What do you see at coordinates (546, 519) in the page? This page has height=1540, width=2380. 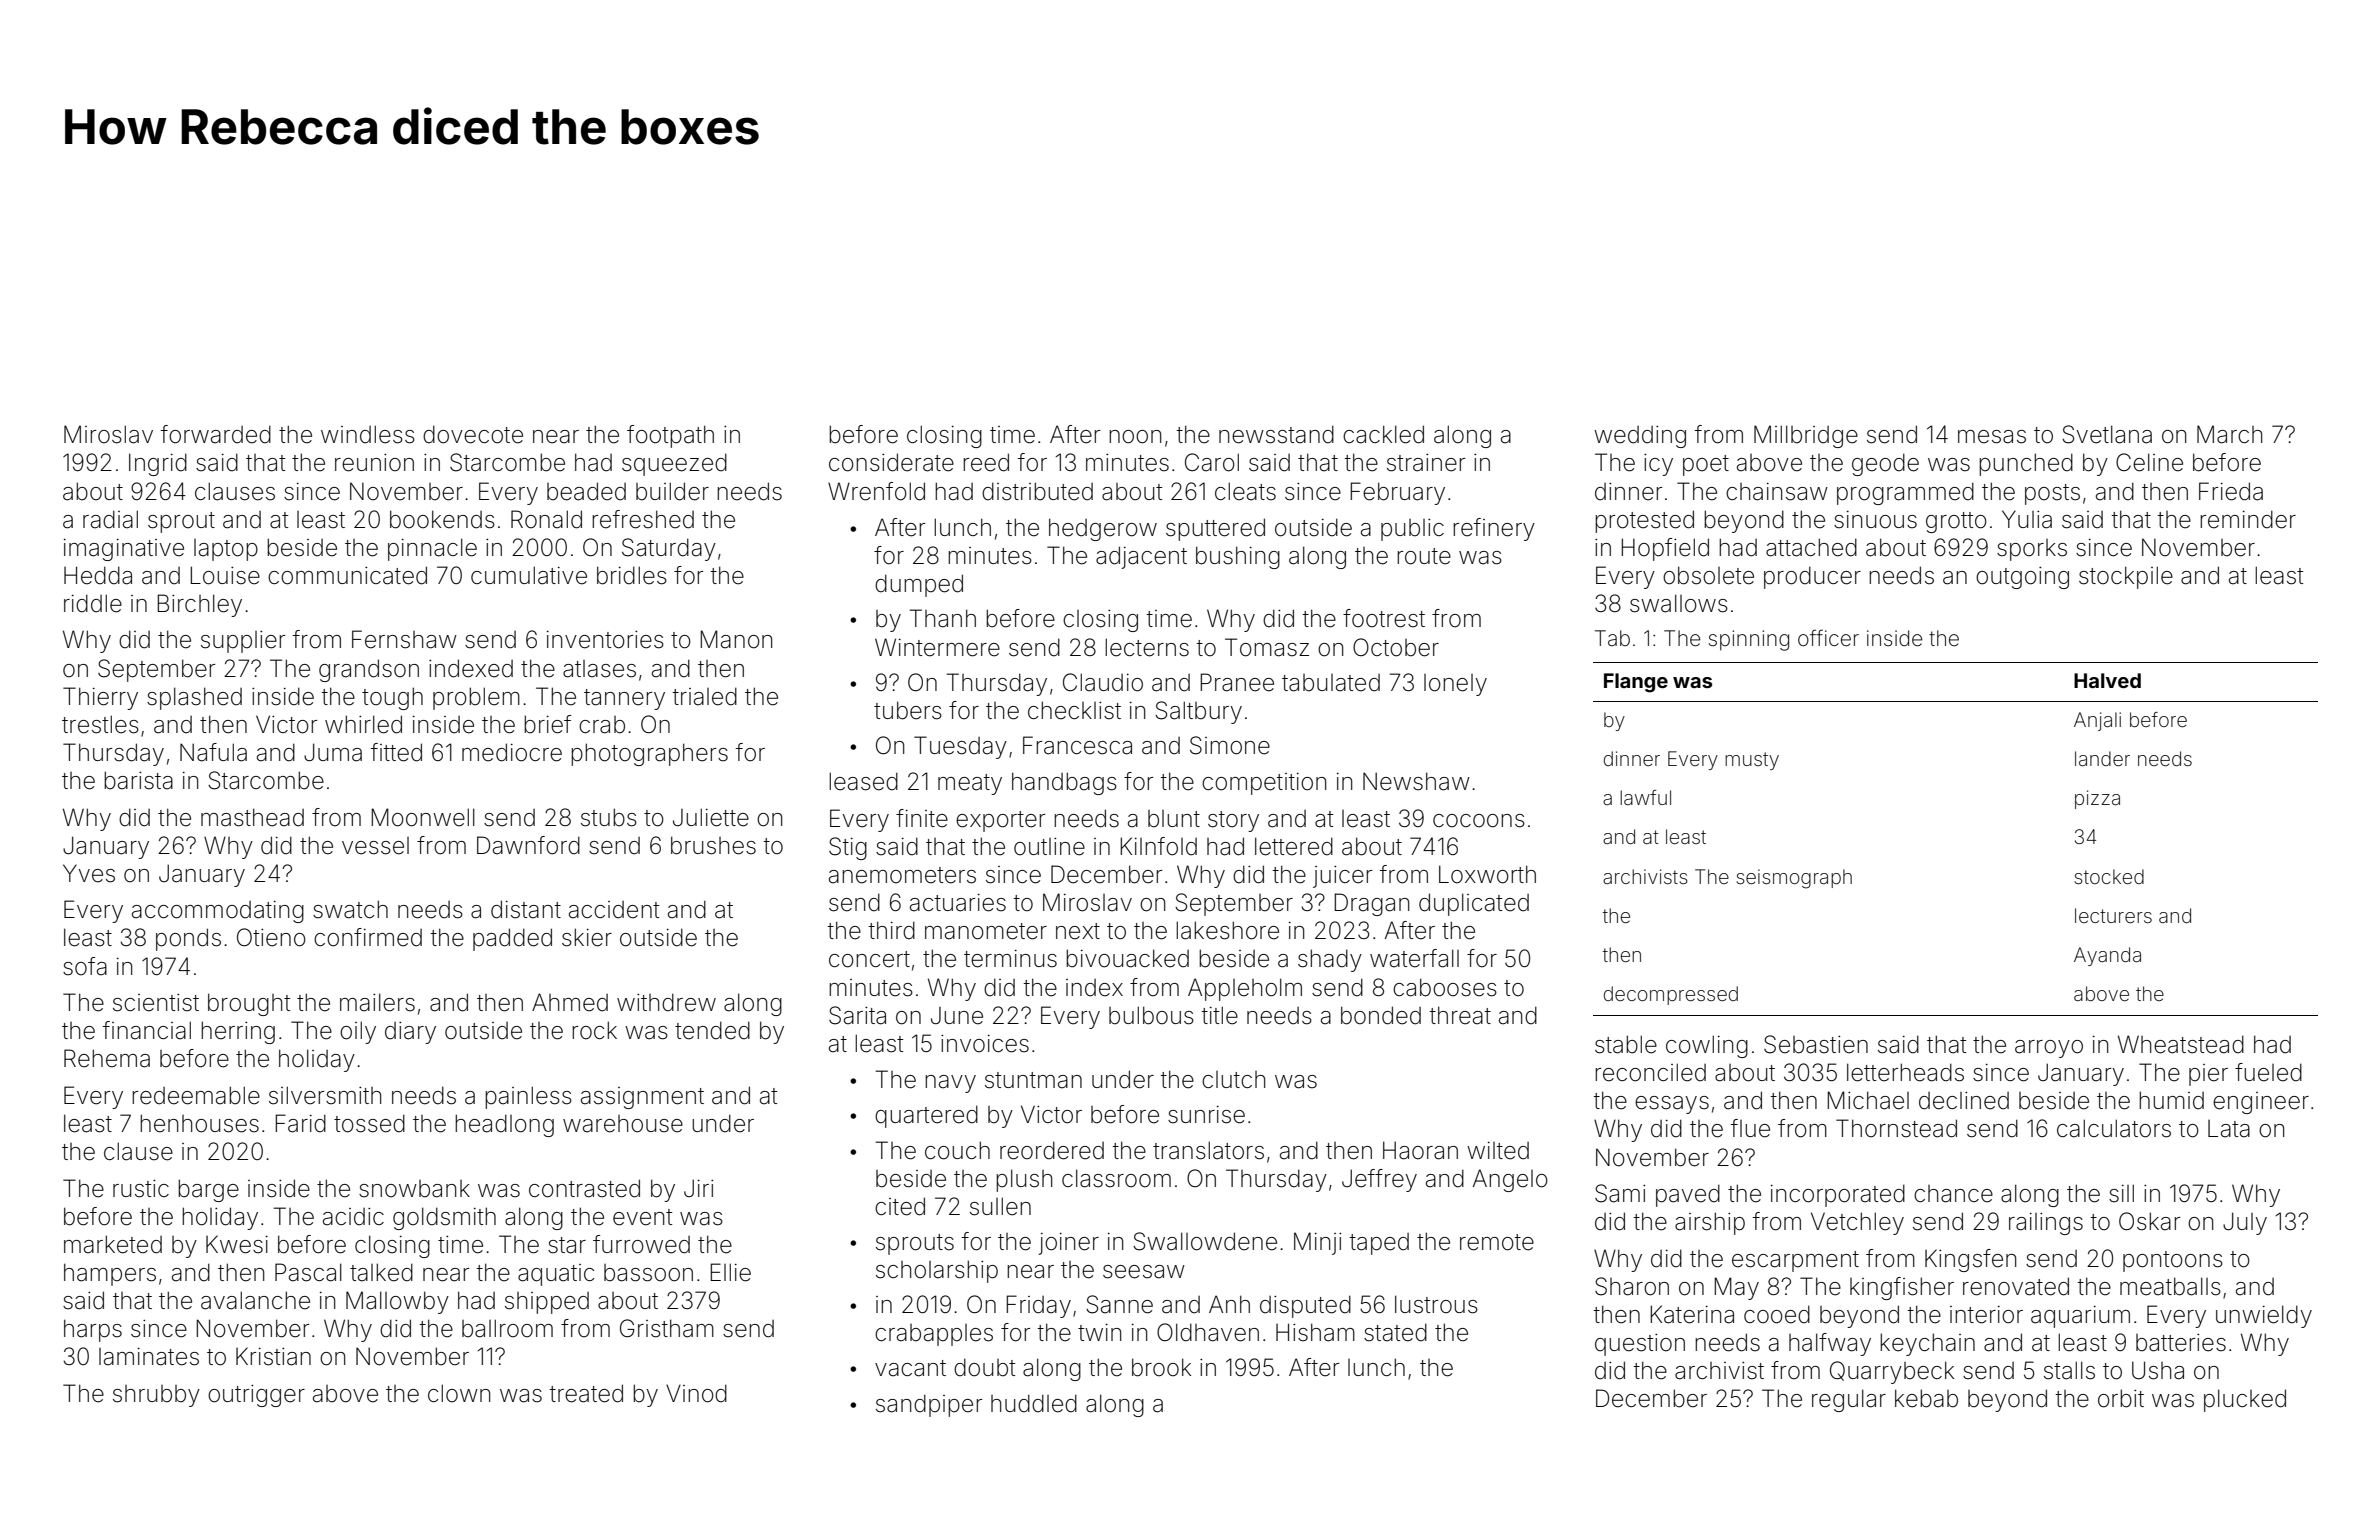 I see `Ronald` at bounding box center [546, 519].
